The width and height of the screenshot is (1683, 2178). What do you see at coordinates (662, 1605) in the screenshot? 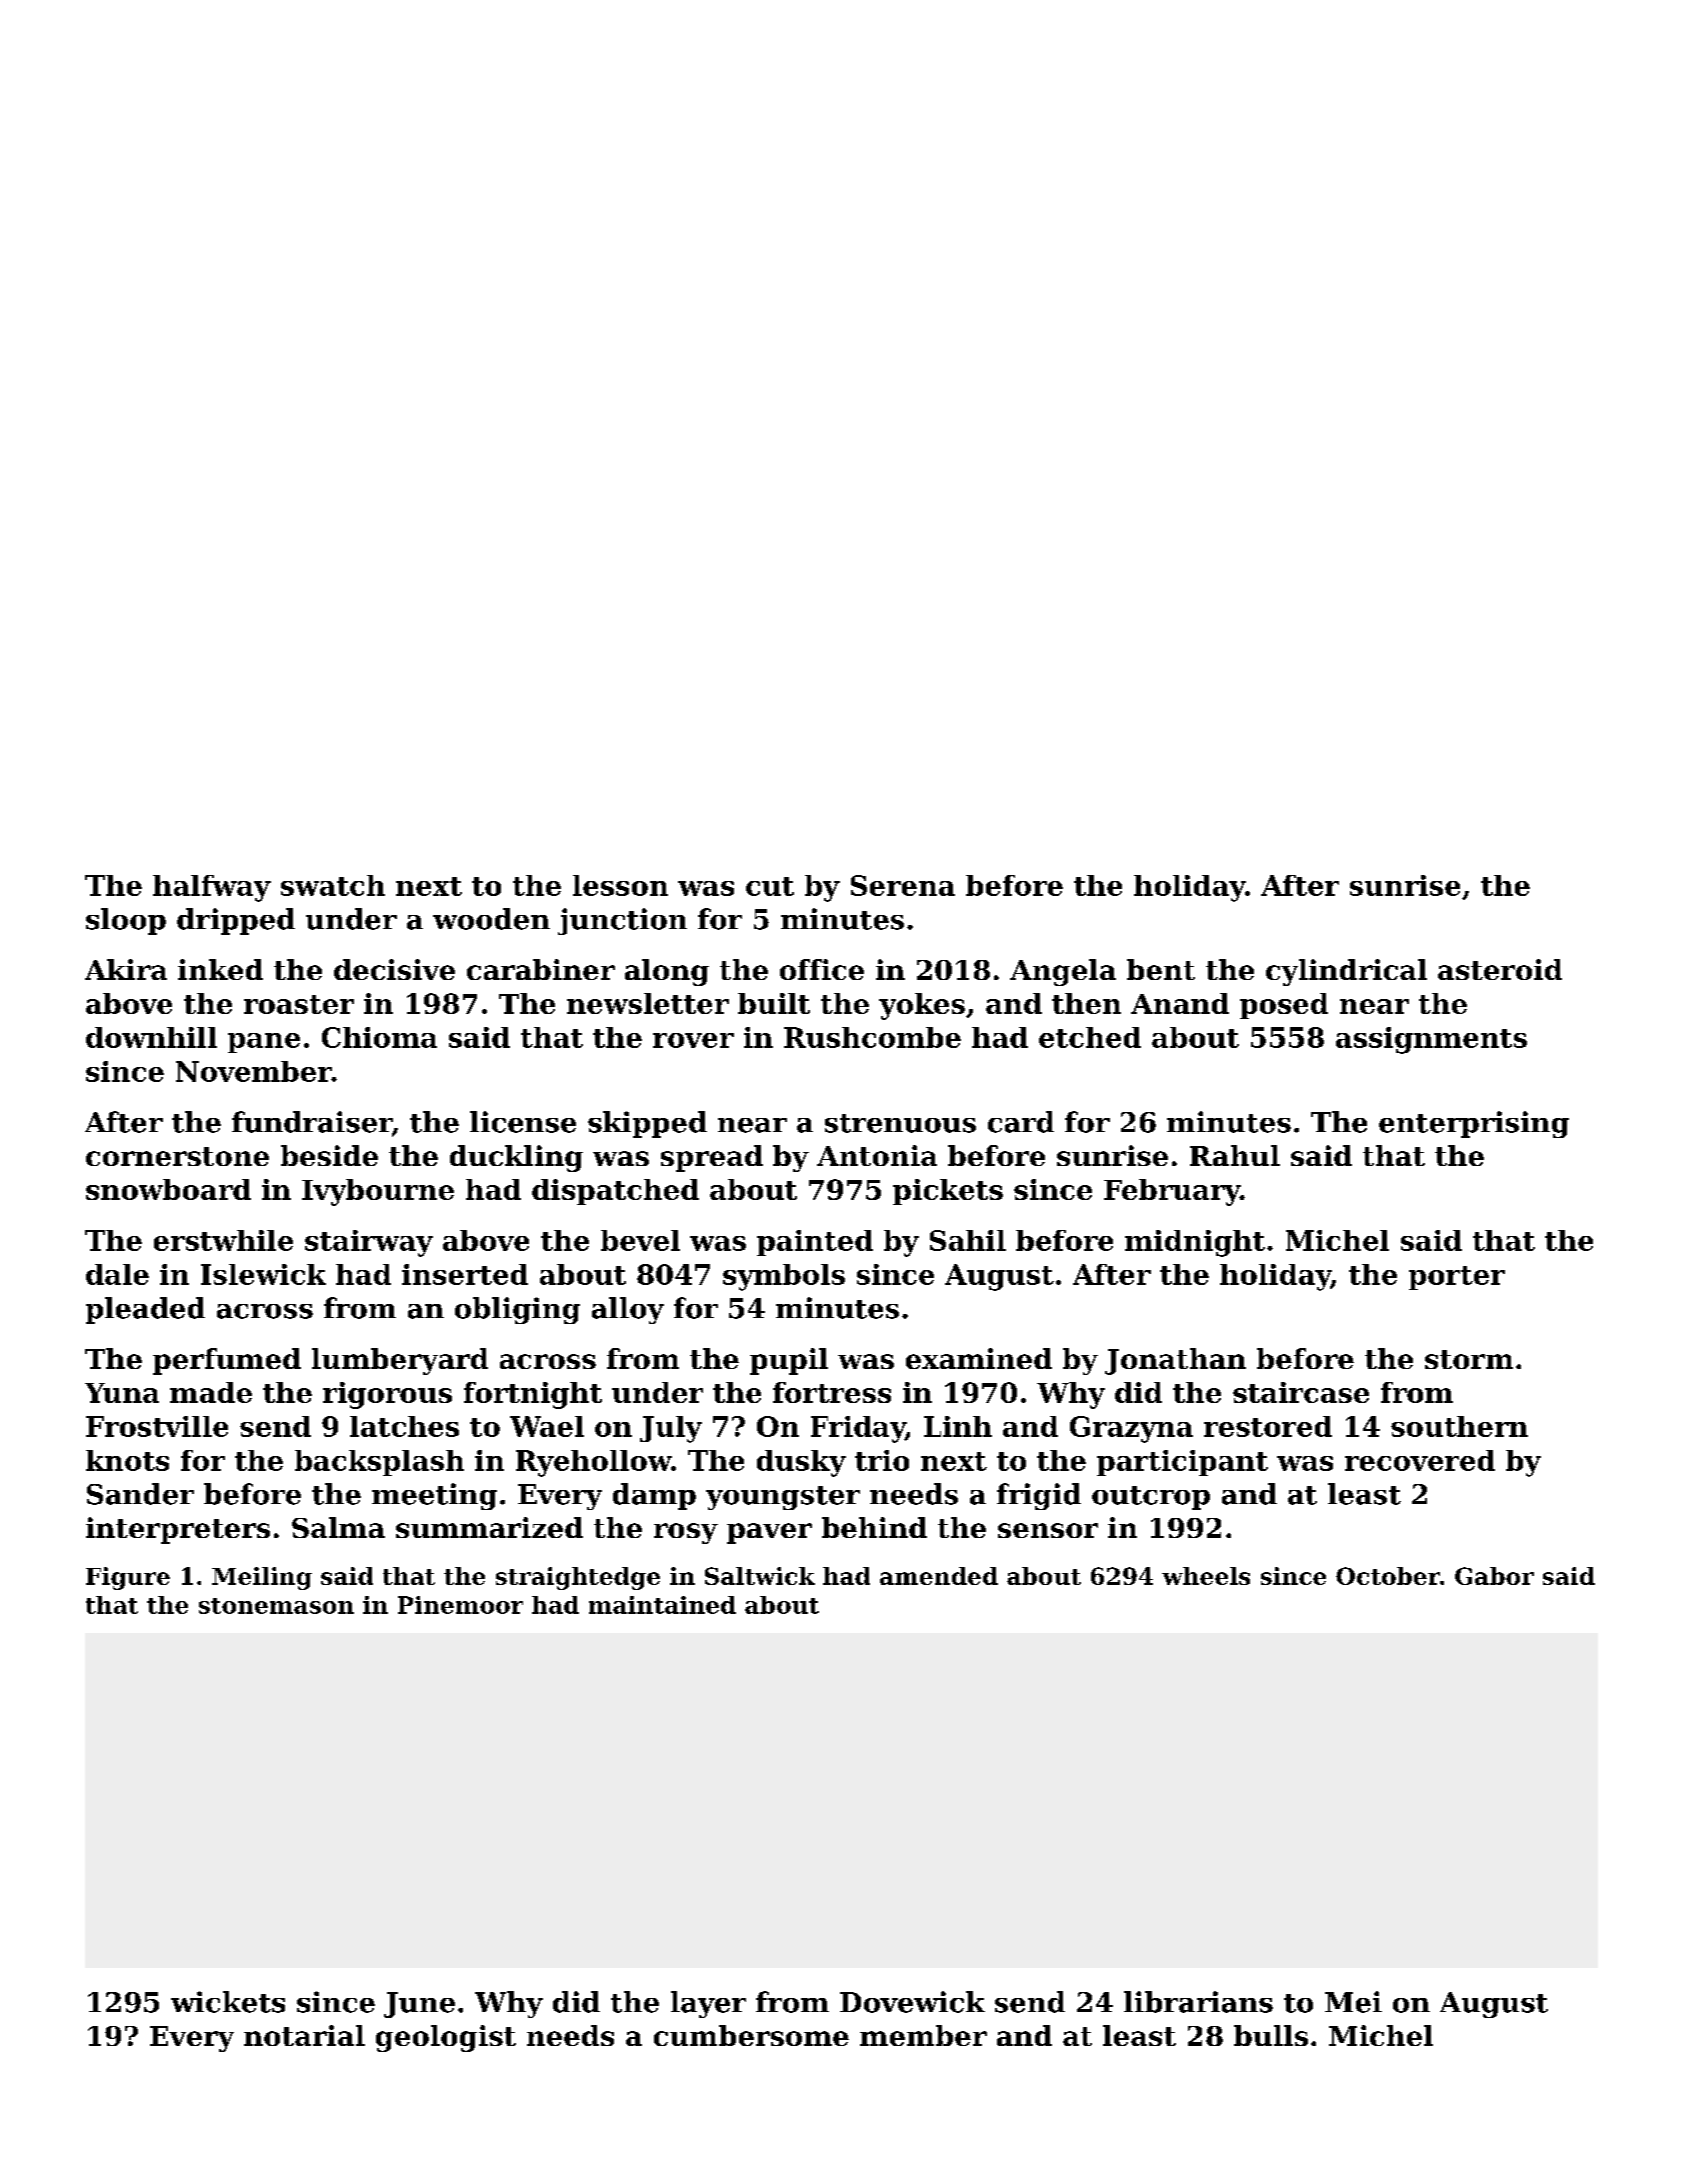
I see `maintained` at bounding box center [662, 1605].
